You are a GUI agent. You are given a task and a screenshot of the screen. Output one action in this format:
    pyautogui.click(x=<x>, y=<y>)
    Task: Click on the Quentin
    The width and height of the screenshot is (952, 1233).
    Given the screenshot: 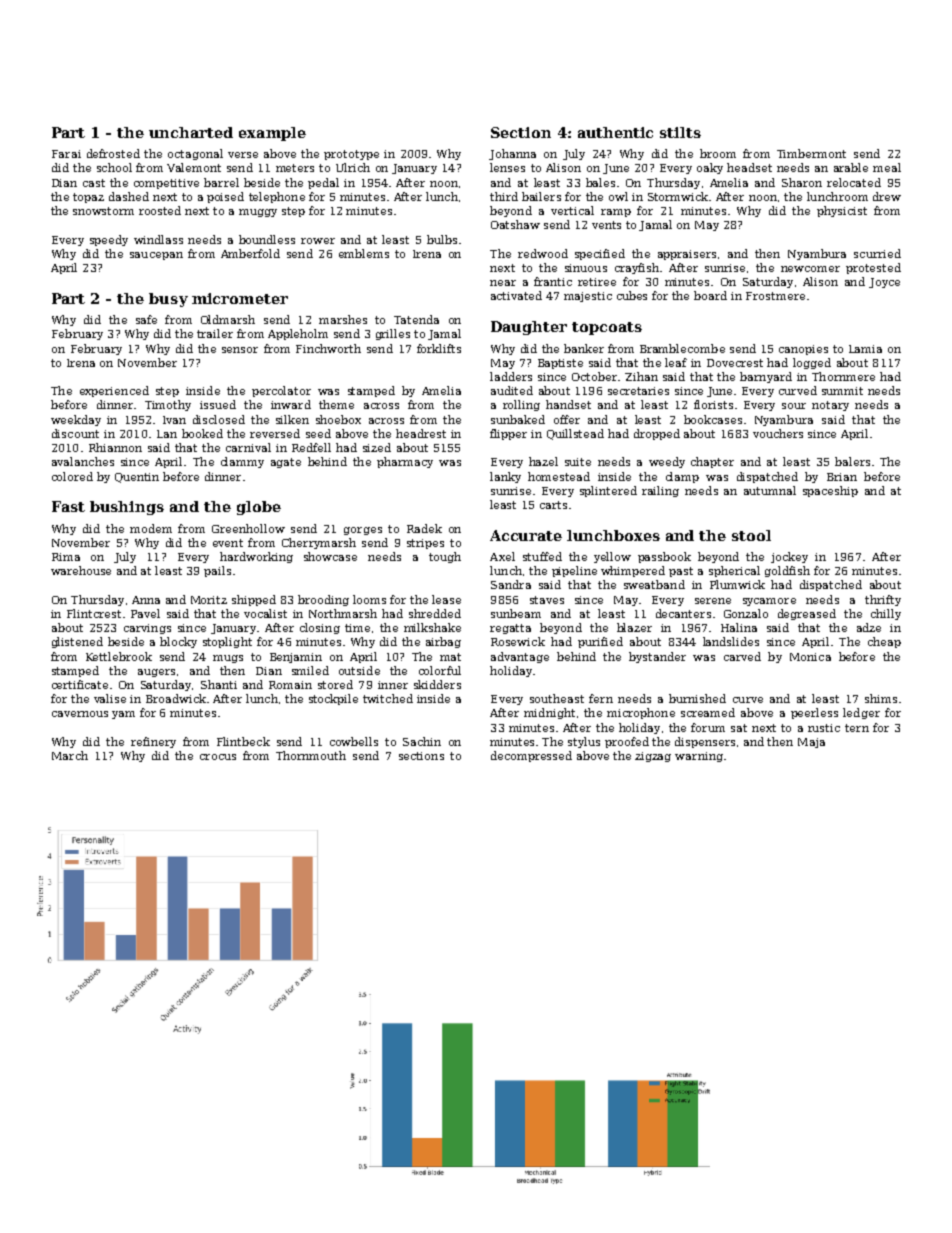 What is the action you would take?
    pyautogui.click(x=137, y=478)
